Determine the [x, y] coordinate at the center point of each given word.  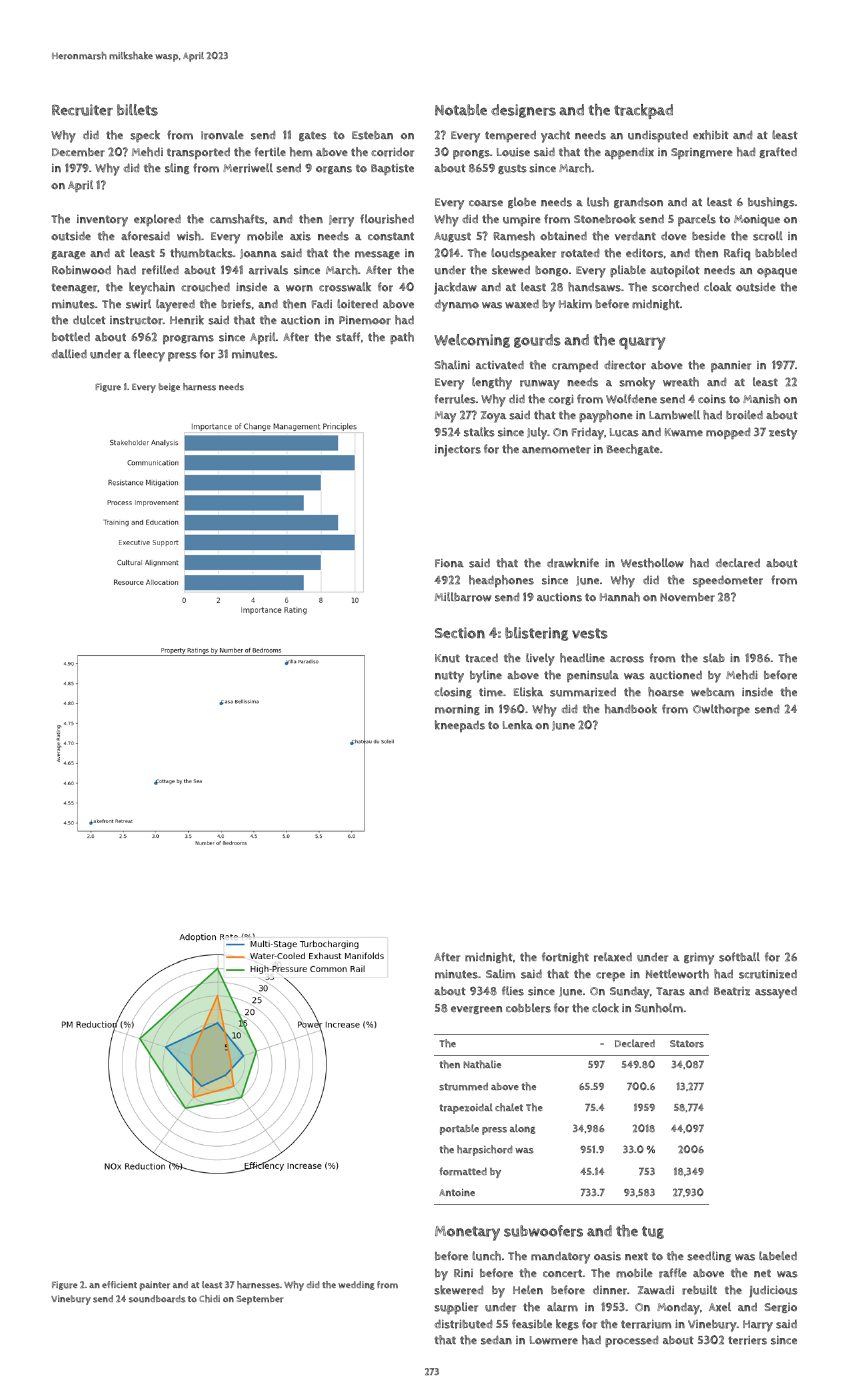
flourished [387, 219]
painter [155, 1286]
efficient [119, 1284]
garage [68, 255]
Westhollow [652, 563]
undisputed [658, 136]
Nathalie [482, 1064]
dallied [69, 353]
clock [605, 1008]
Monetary [467, 1233]
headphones [501, 581]
